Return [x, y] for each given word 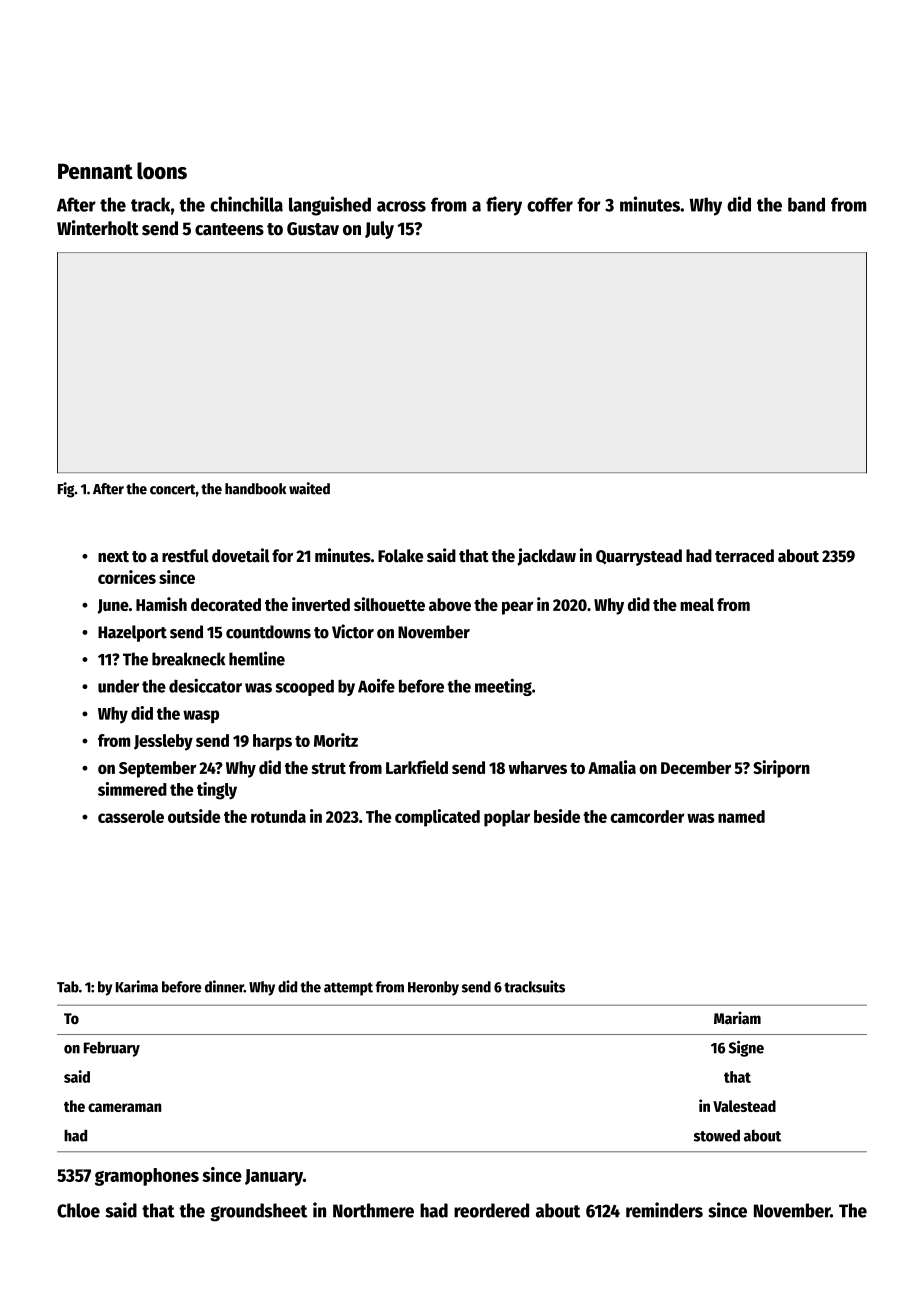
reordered [491, 1210]
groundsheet [258, 1212]
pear [517, 608]
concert [173, 489]
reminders [664, 1210]
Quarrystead [639, 557]
